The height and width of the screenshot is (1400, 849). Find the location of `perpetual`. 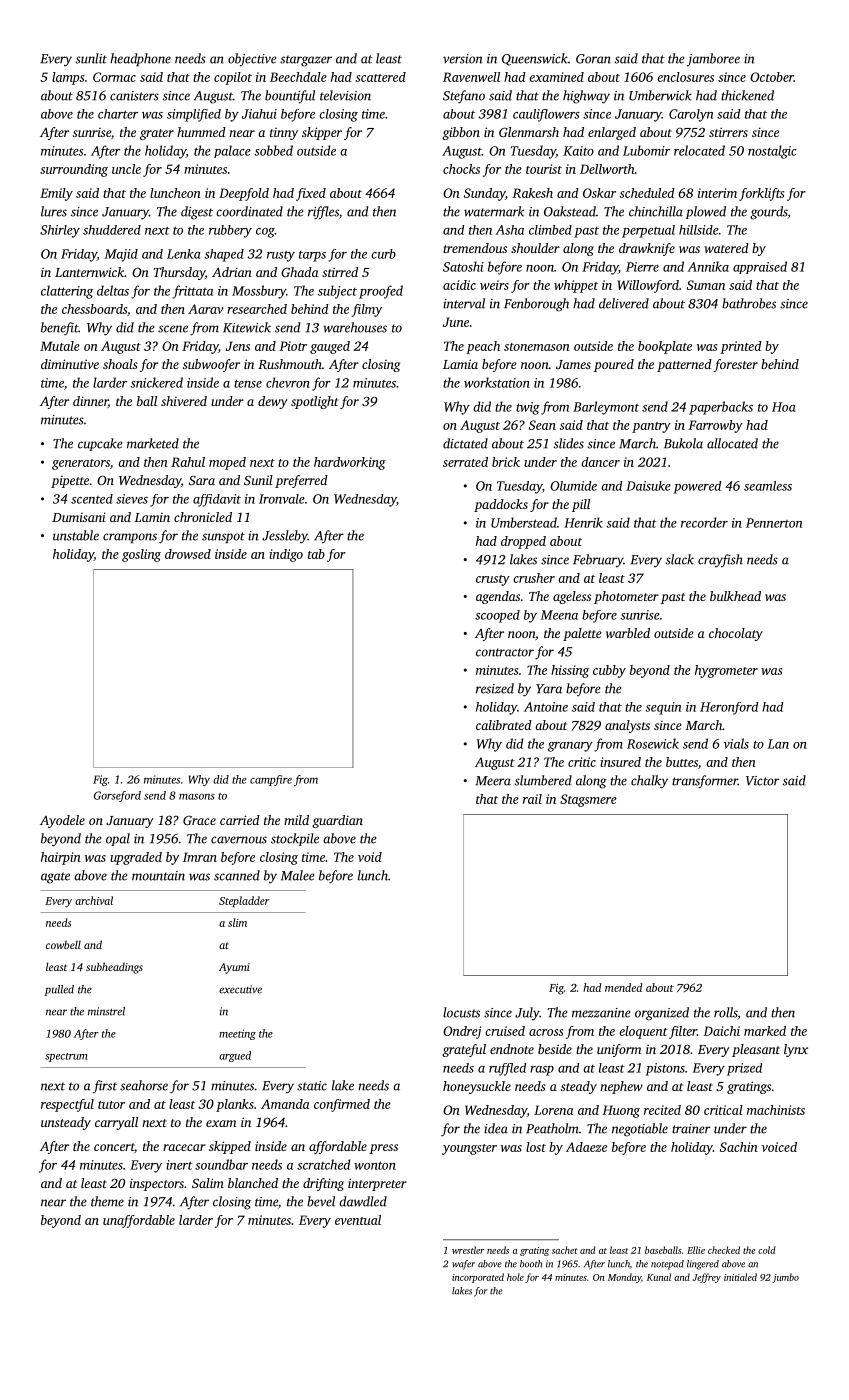

perpetual is located at coordinates (648, 231).
